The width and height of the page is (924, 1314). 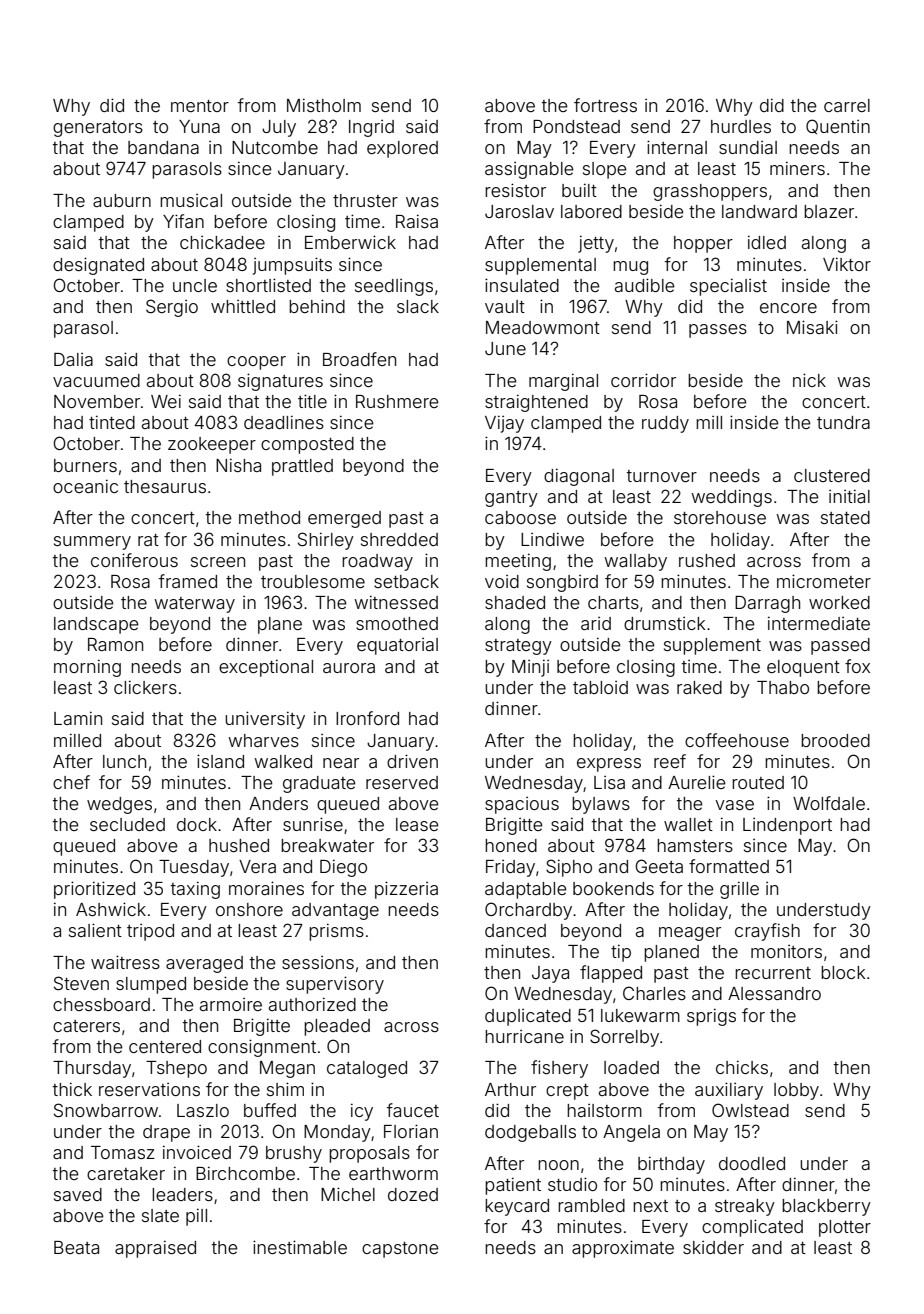 I want to click on block, so click(x=843, y=972).
